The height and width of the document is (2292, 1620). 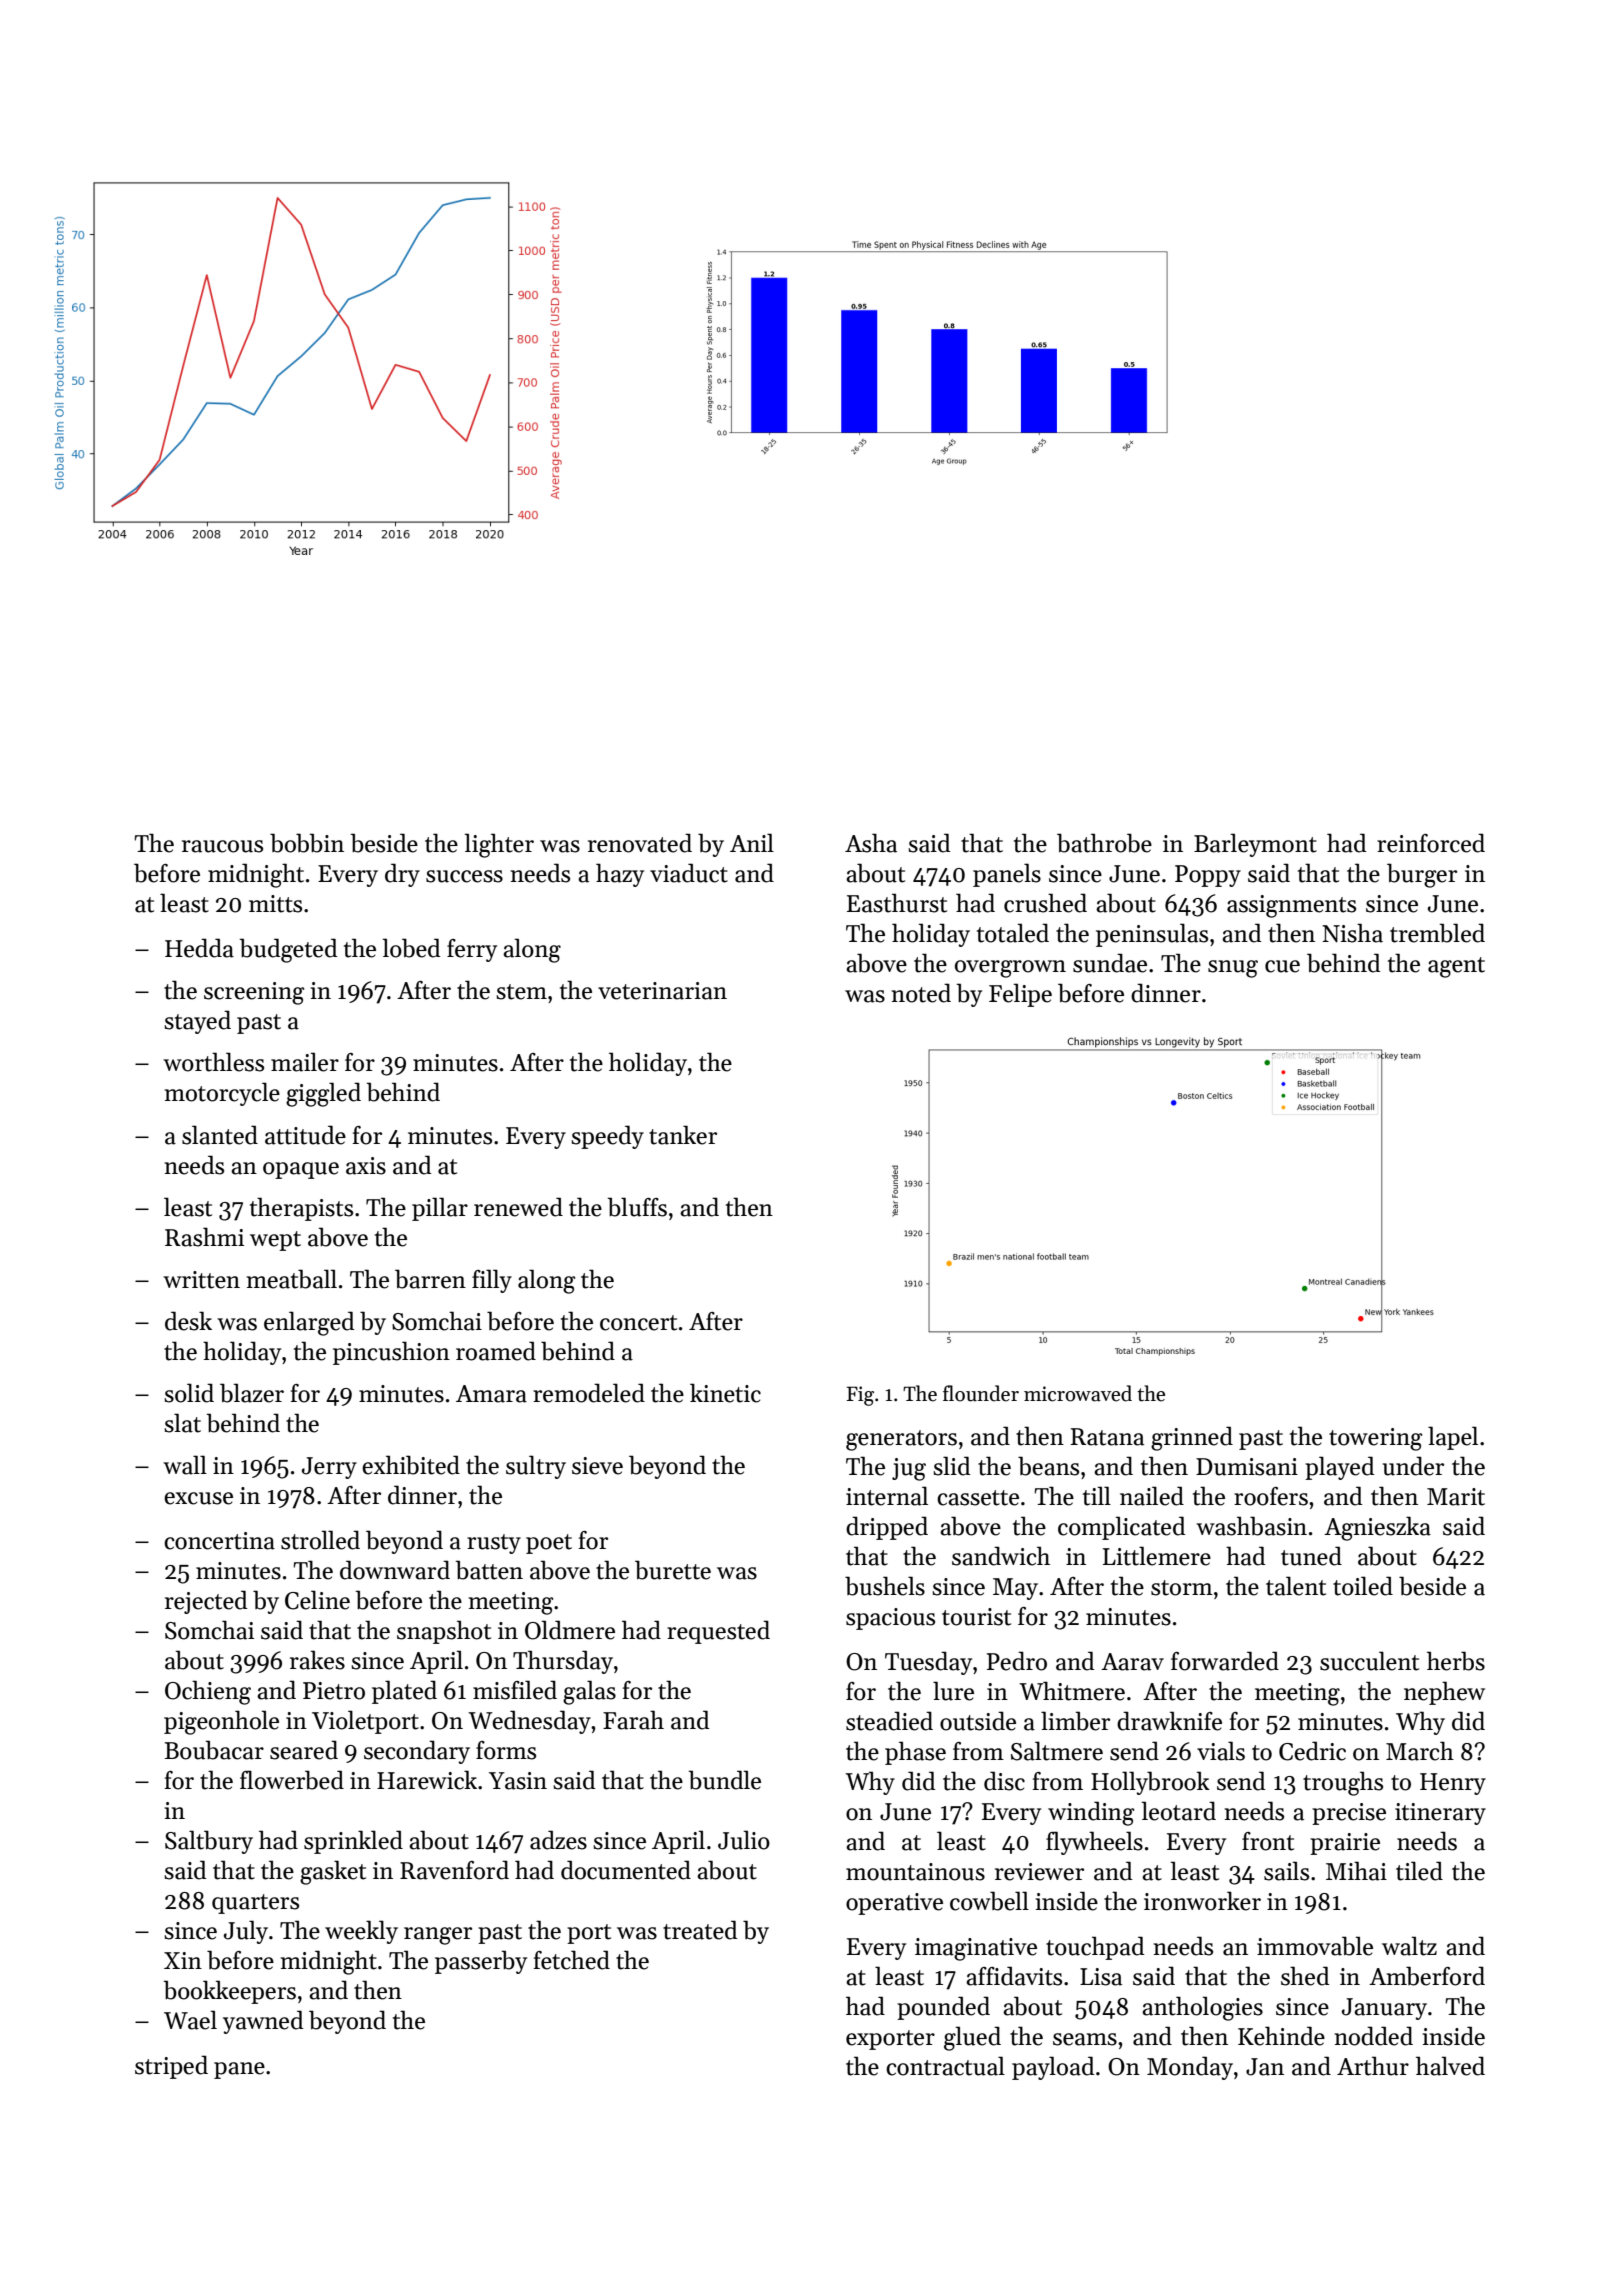 What do you see at coordinates (1422, 875) in the document?
I see `burger` at bounding box center [1422, 875].
